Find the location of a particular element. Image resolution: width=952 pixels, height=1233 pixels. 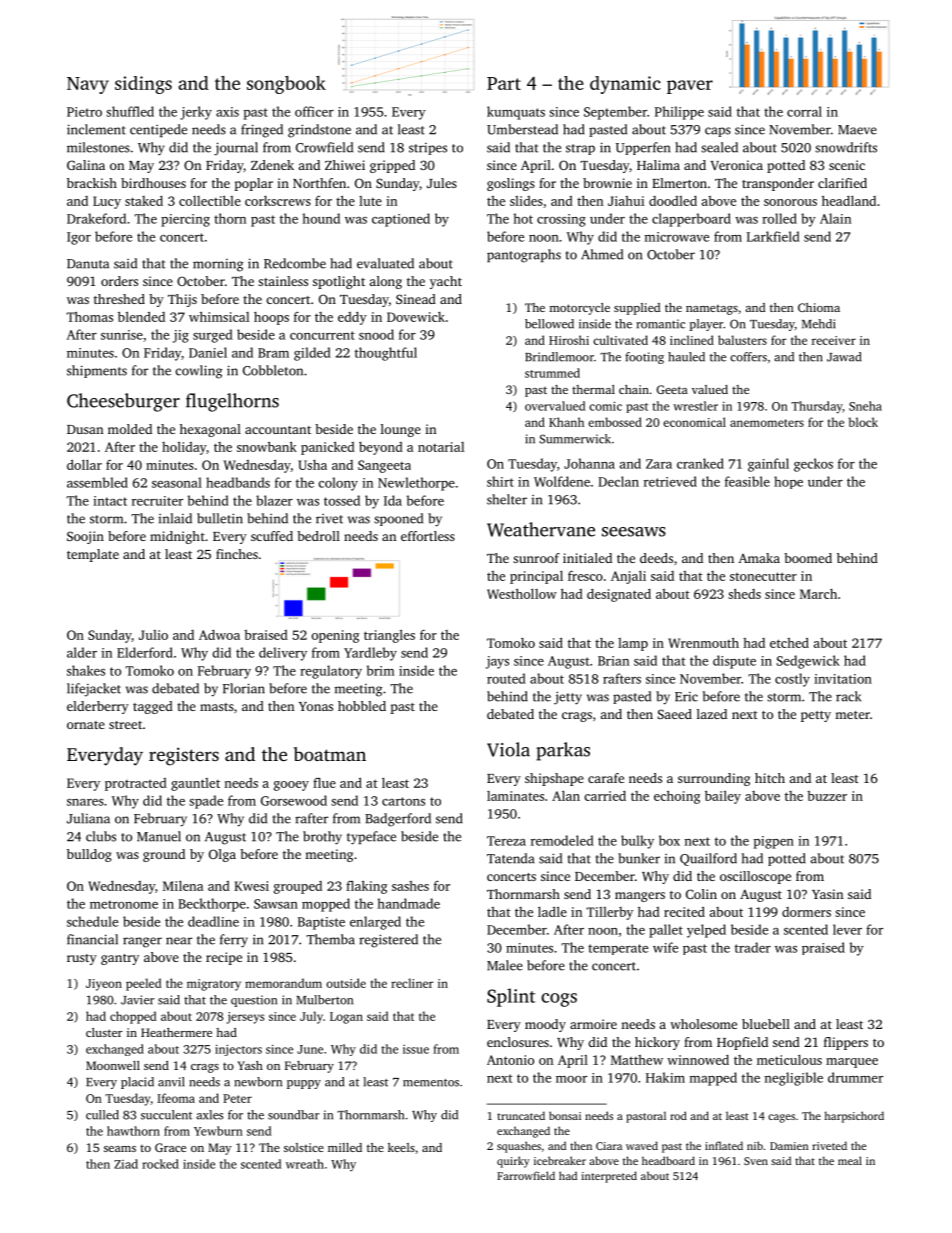

bedroll is located at coordinates (318, 536).
